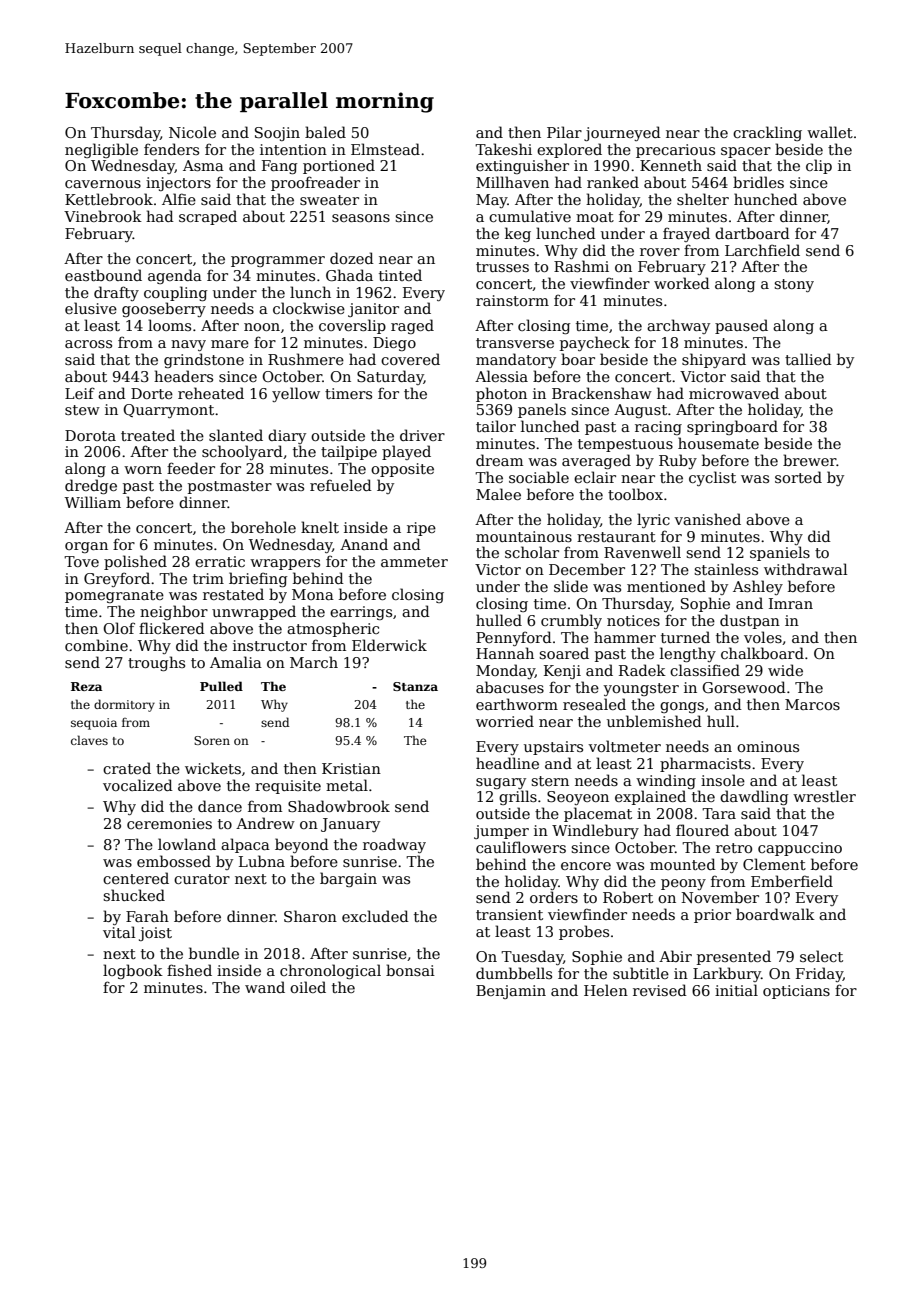 This document has width=924, height=1308. What do you see at coordinates (212, 740) in the document?
I see `Soren` at bounding box center [212, 740].
